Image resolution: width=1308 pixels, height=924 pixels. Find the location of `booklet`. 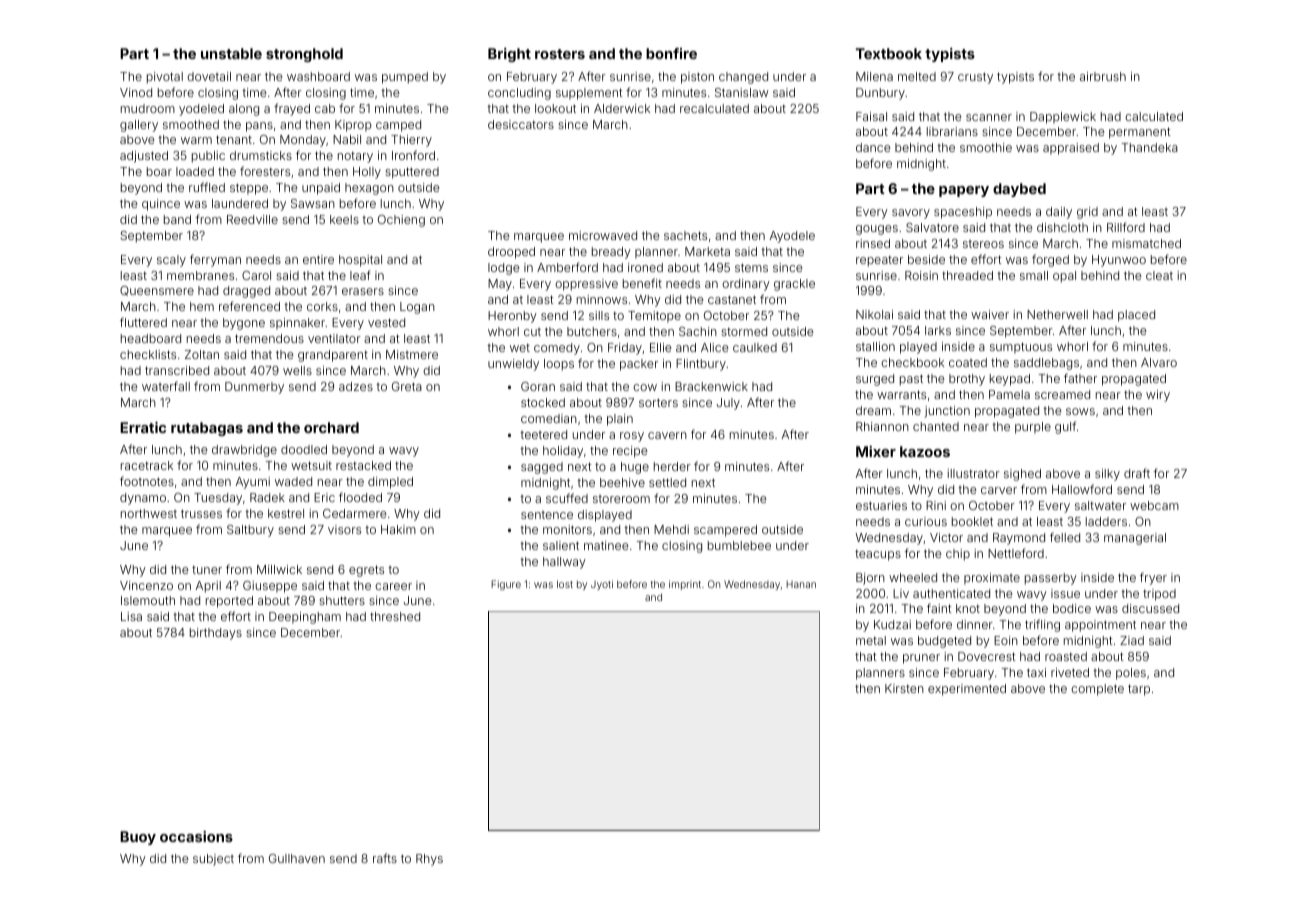

booklet is located at coordinates (972, 521).
